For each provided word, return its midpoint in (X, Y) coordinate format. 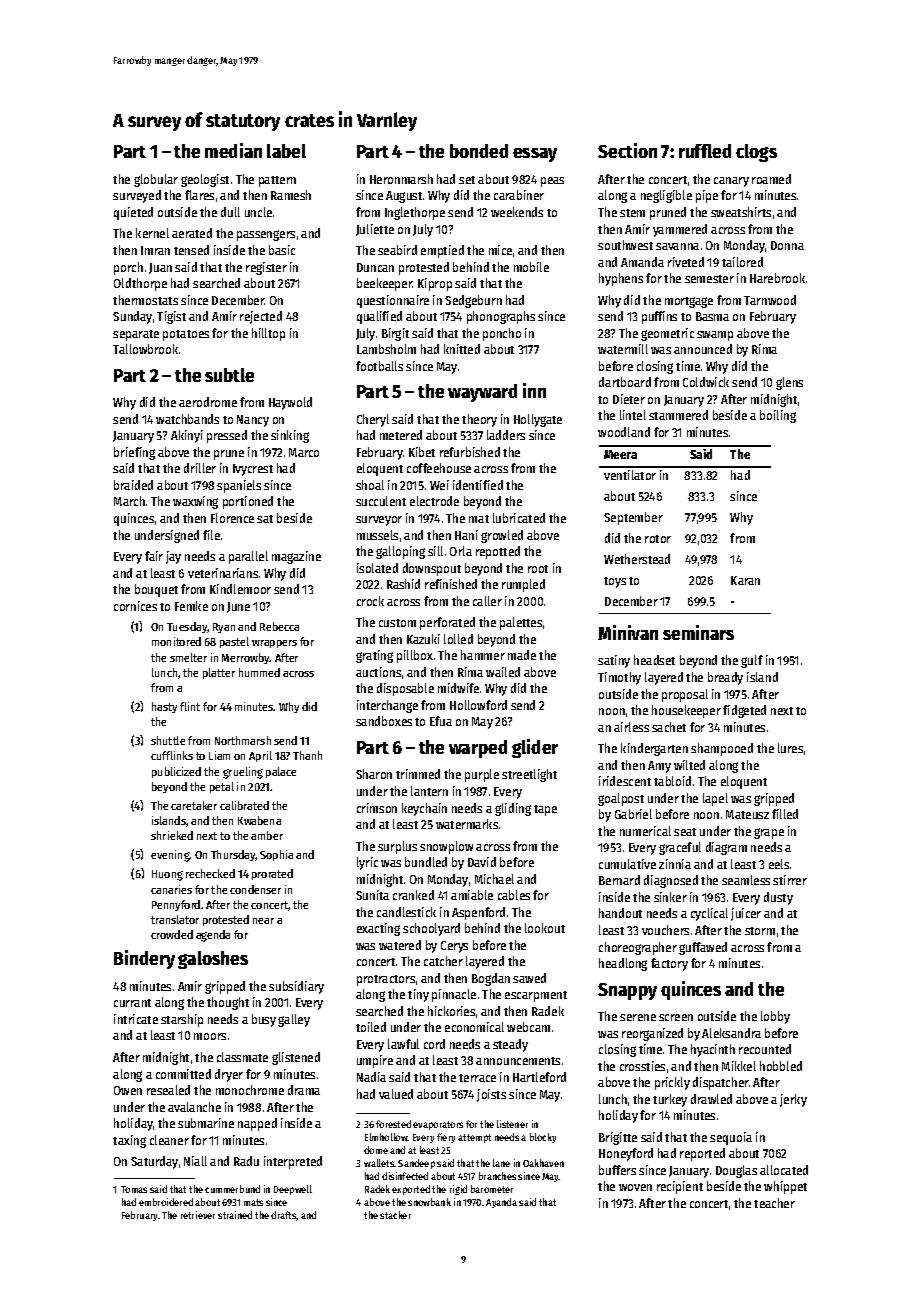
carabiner (519, 195)
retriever (198, 1215)
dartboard (625, 382)
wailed (503, 672)
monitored (176, 641)
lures (790, 748)
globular (156, 180)
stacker (395, 1215)
